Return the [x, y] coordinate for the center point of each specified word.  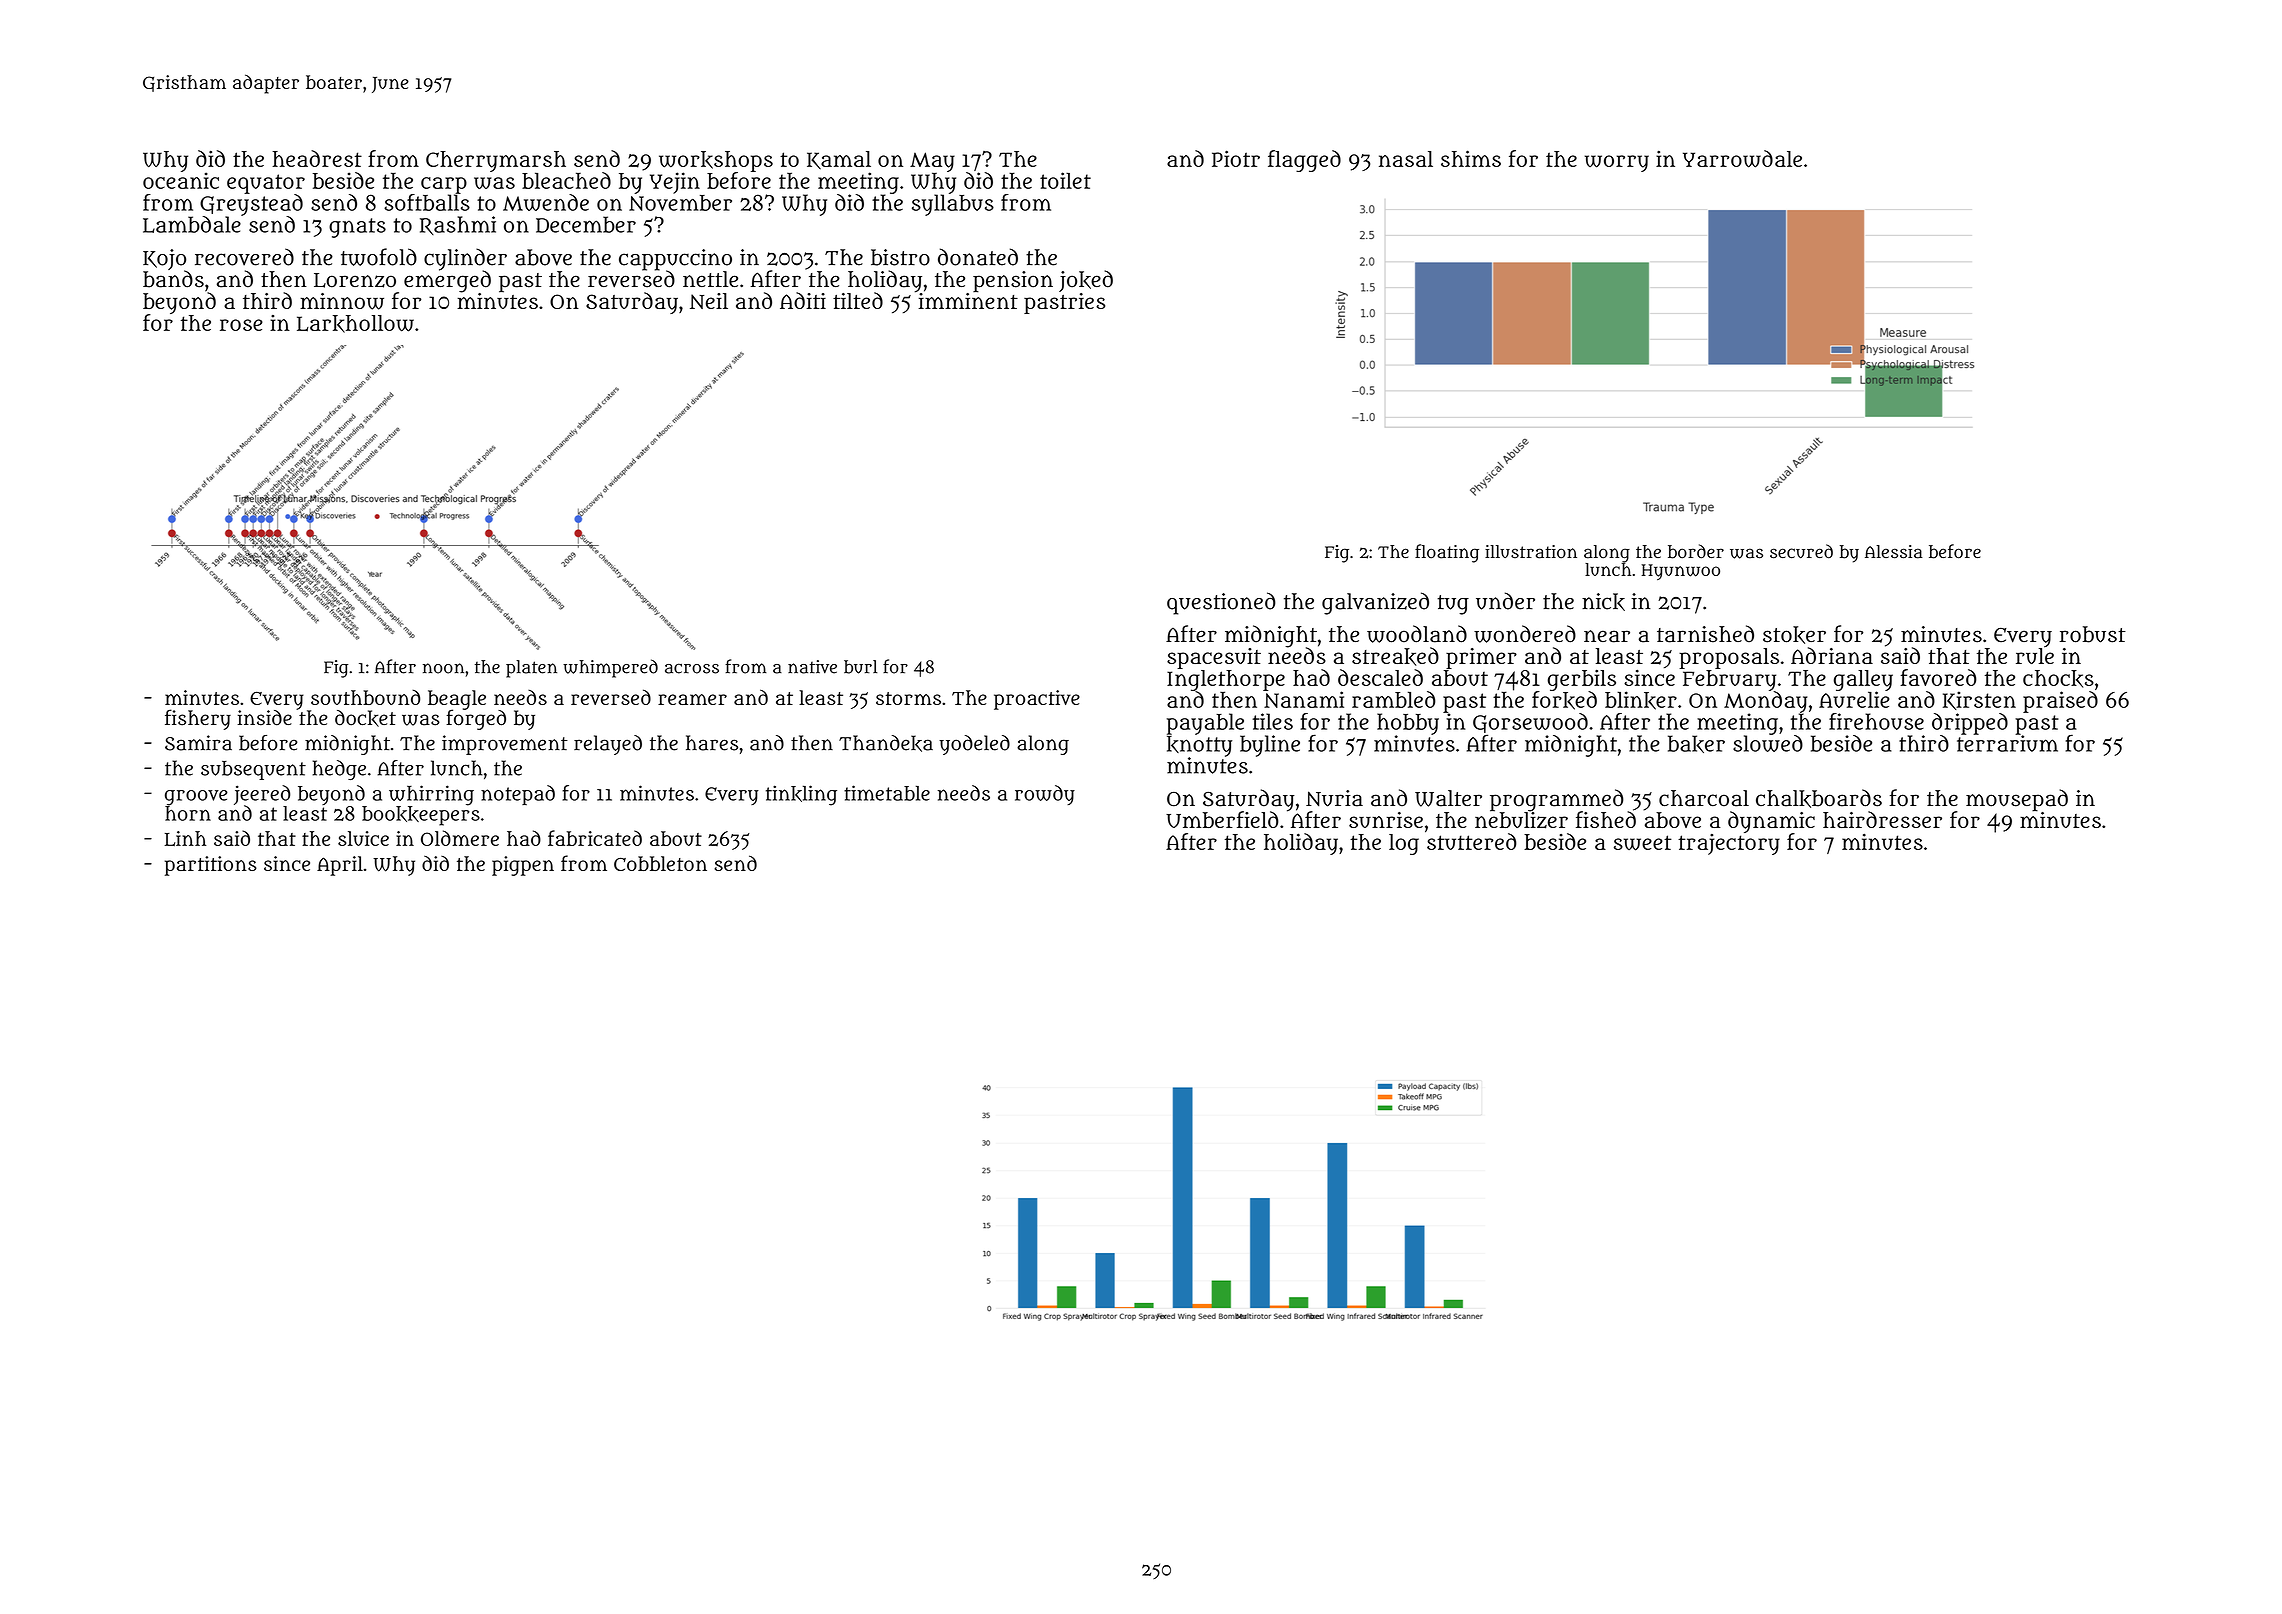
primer [1481, 658]
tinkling [801, 795]
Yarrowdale [1742, 159]
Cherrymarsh [496, 161]
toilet [1065, 180]
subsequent [253, 770]
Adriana [1832, 655]
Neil [709, 301]
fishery [198, 719]
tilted [858, 300]
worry [1617, 163]
